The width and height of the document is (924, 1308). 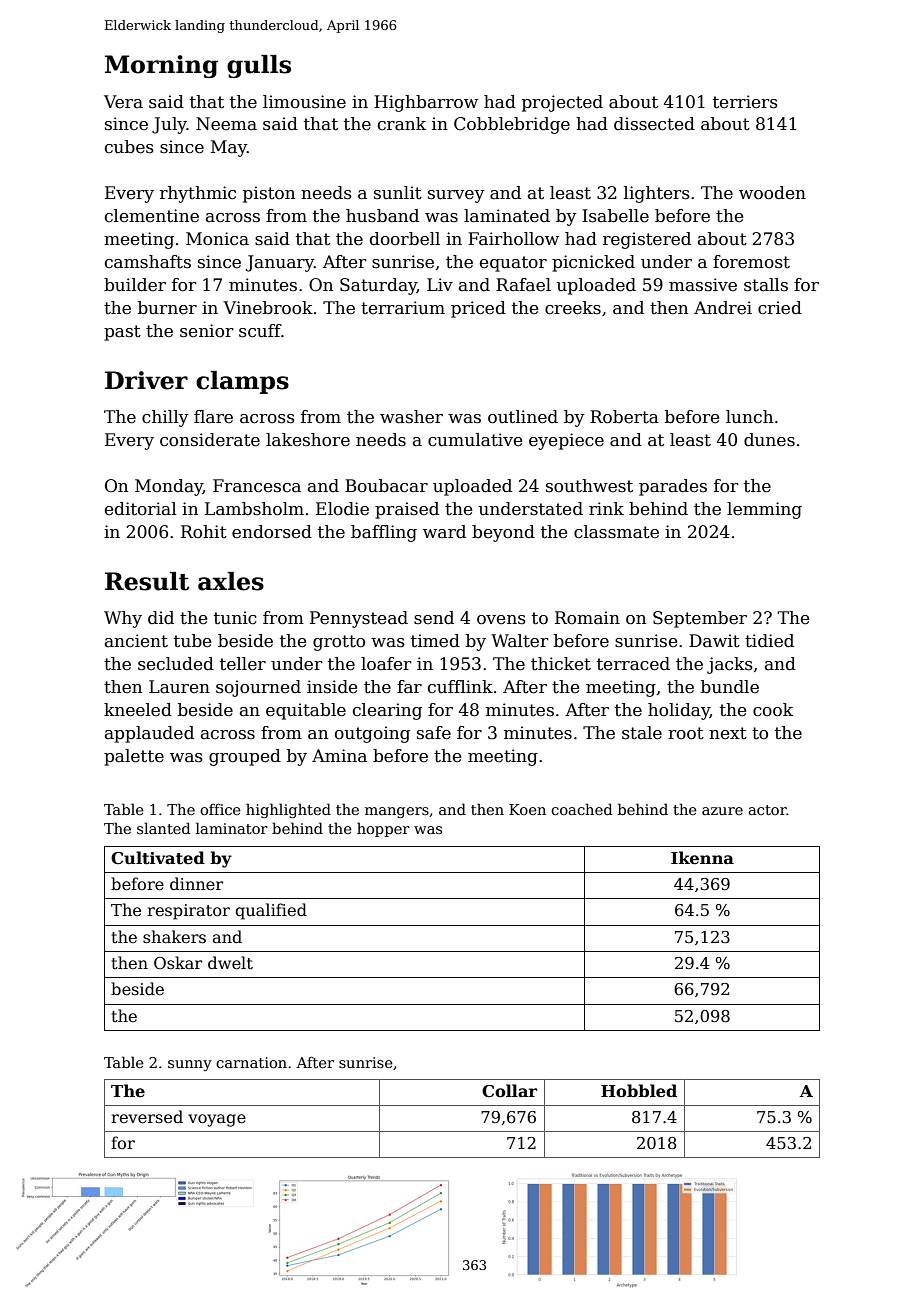 What do you see at coordinates (359, 619) in the document?
I see `Pennystead` at bounding box center [359, 619].
